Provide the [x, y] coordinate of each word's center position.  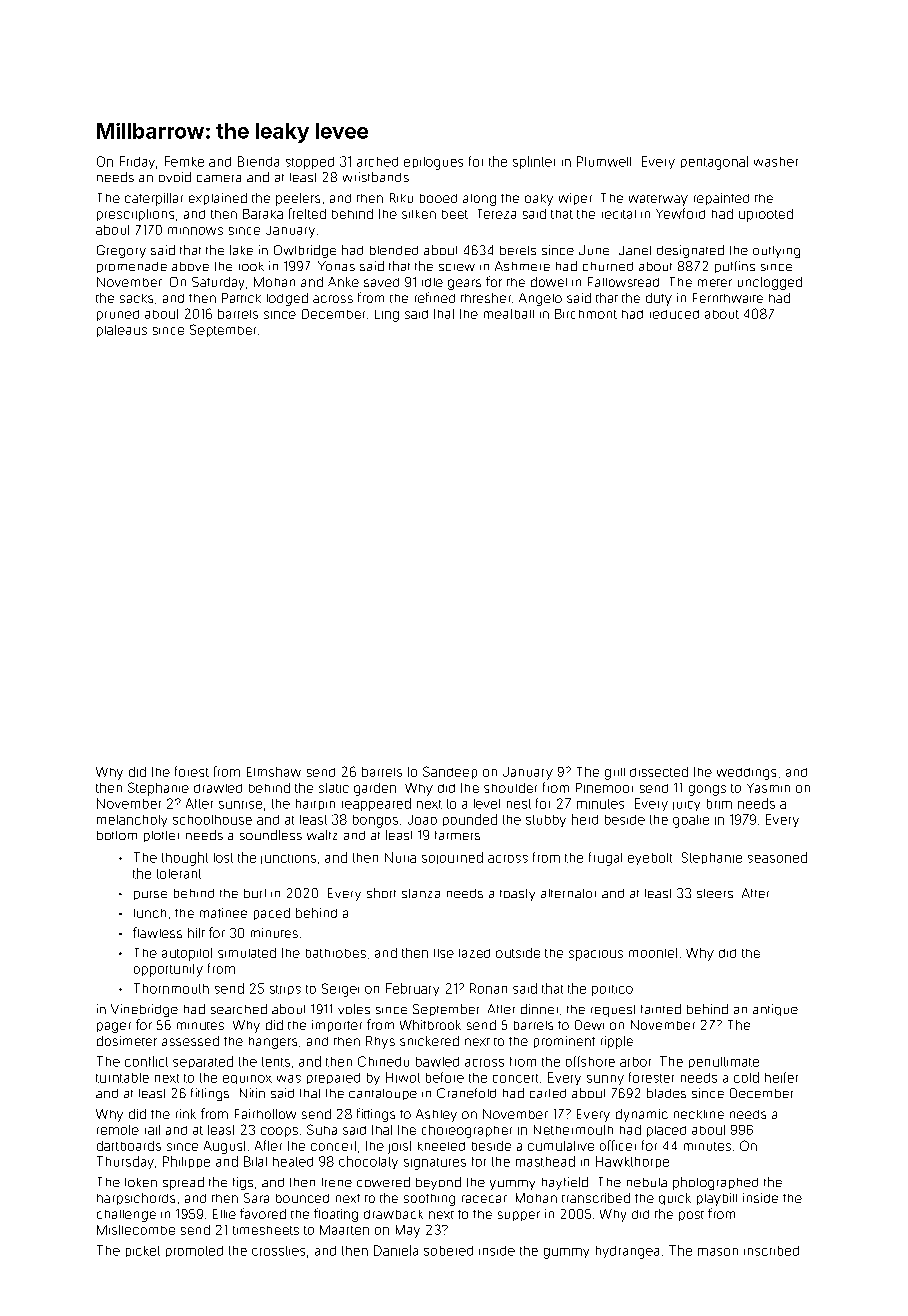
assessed [190, 1041]
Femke [184, 161]
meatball [509, 314]
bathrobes [336, 953]
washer [776, 162]
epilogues [433, 163]
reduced [674, 314]
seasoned [777, 857]
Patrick [241, 298]
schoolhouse [212, 820]
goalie [691, 821]
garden [375, 789]
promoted [194, 1251]
